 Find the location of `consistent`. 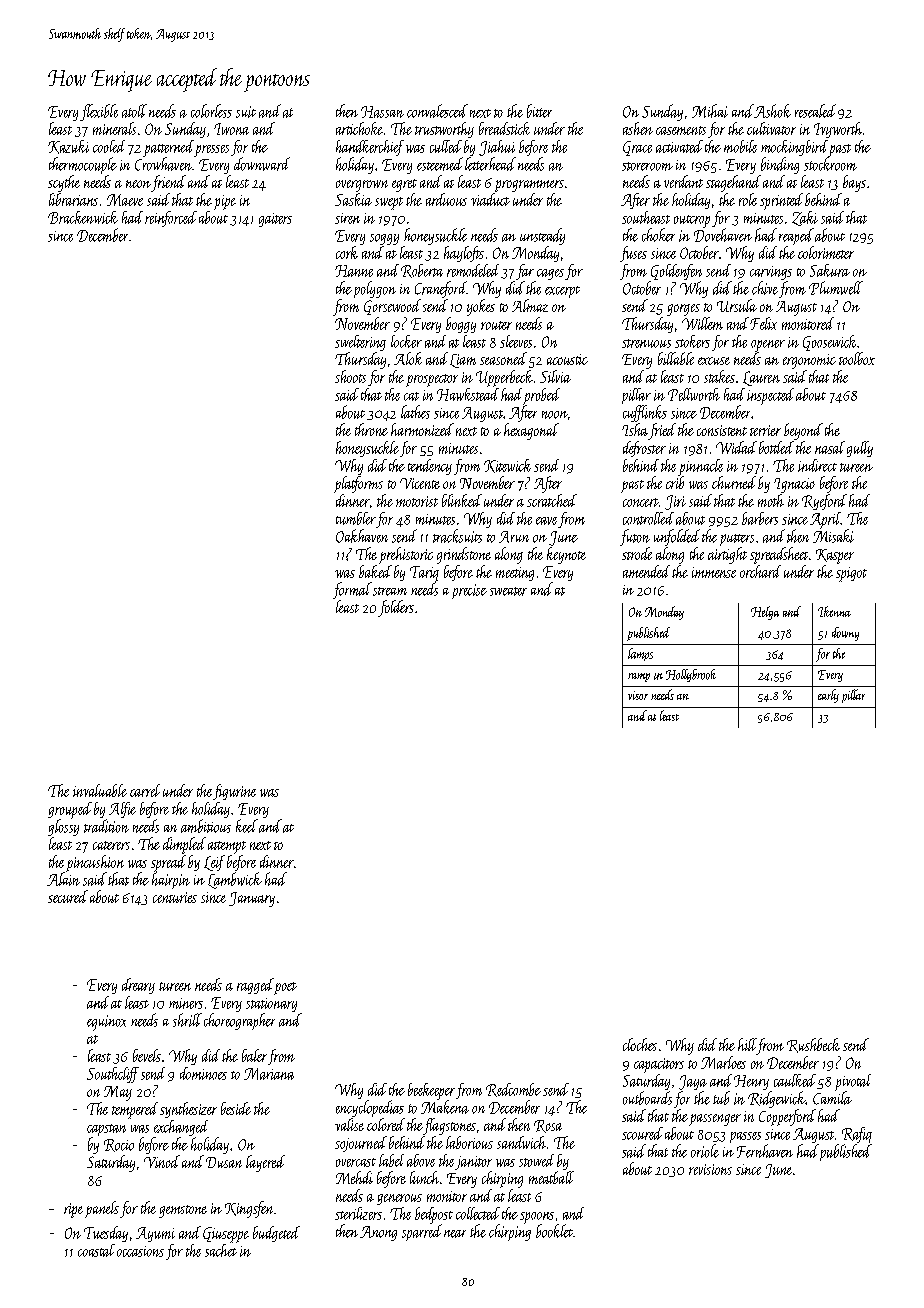

consistent is located at coordinates (722, 430).
